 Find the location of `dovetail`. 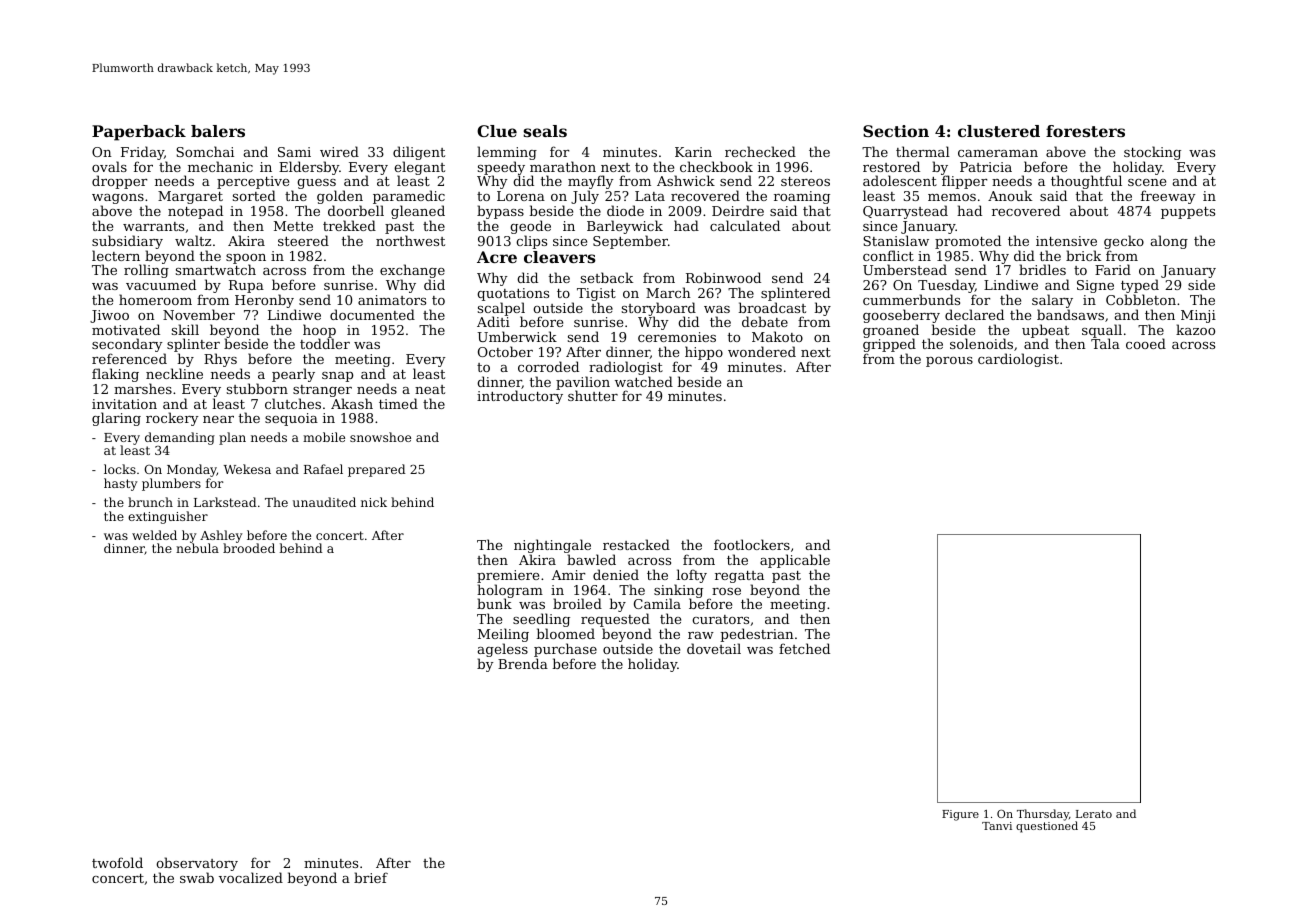

dovetail is located at coordinates (714, 648).
